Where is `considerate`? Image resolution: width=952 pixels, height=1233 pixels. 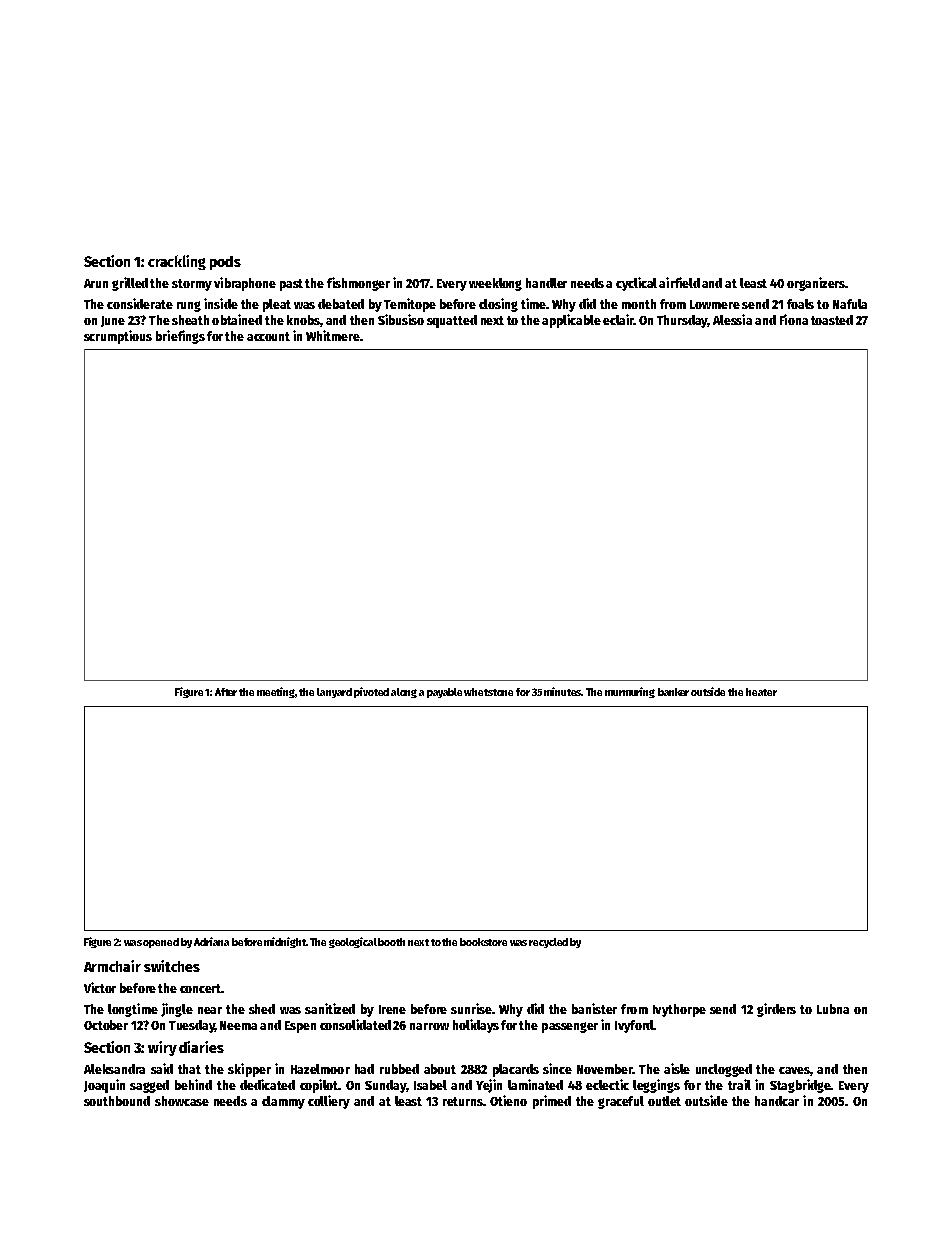
considerate is located at coordinates (140, 303).
